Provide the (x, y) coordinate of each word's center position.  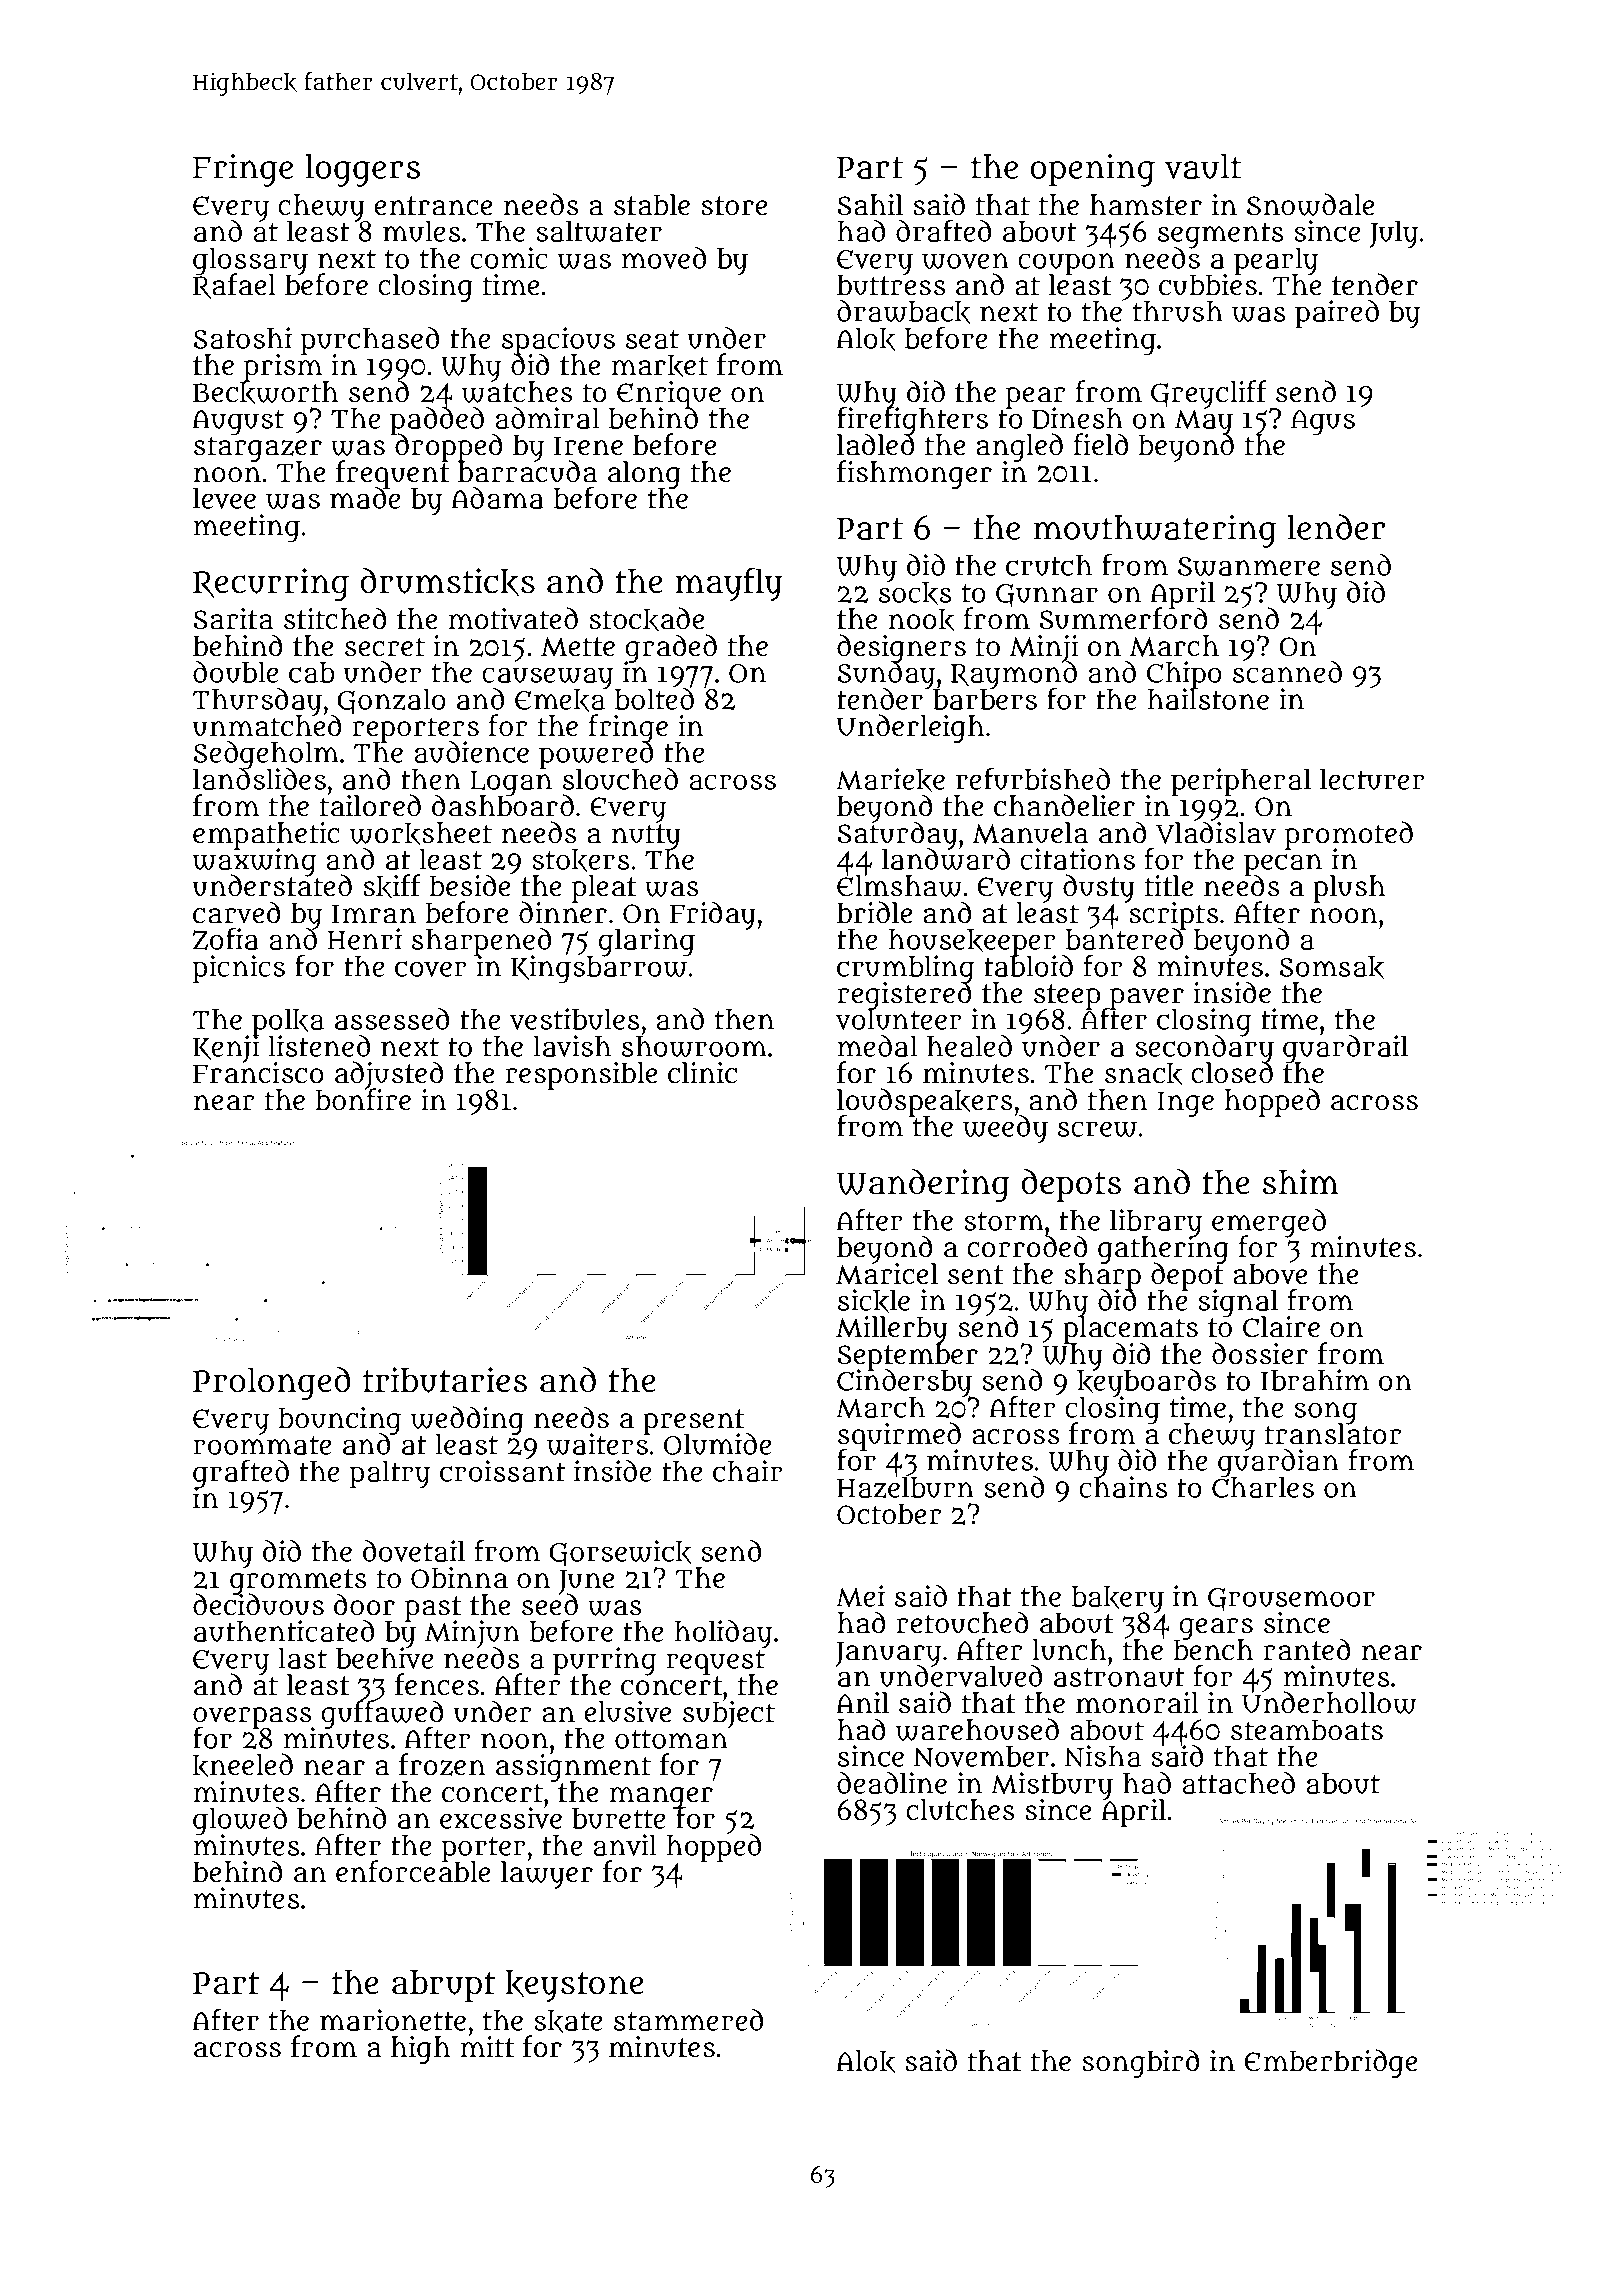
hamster (1146, 205)
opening (1092, 170)
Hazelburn (905, 1487)
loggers (363, 170)
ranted (1306, 1649)
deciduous (258, 1605)
